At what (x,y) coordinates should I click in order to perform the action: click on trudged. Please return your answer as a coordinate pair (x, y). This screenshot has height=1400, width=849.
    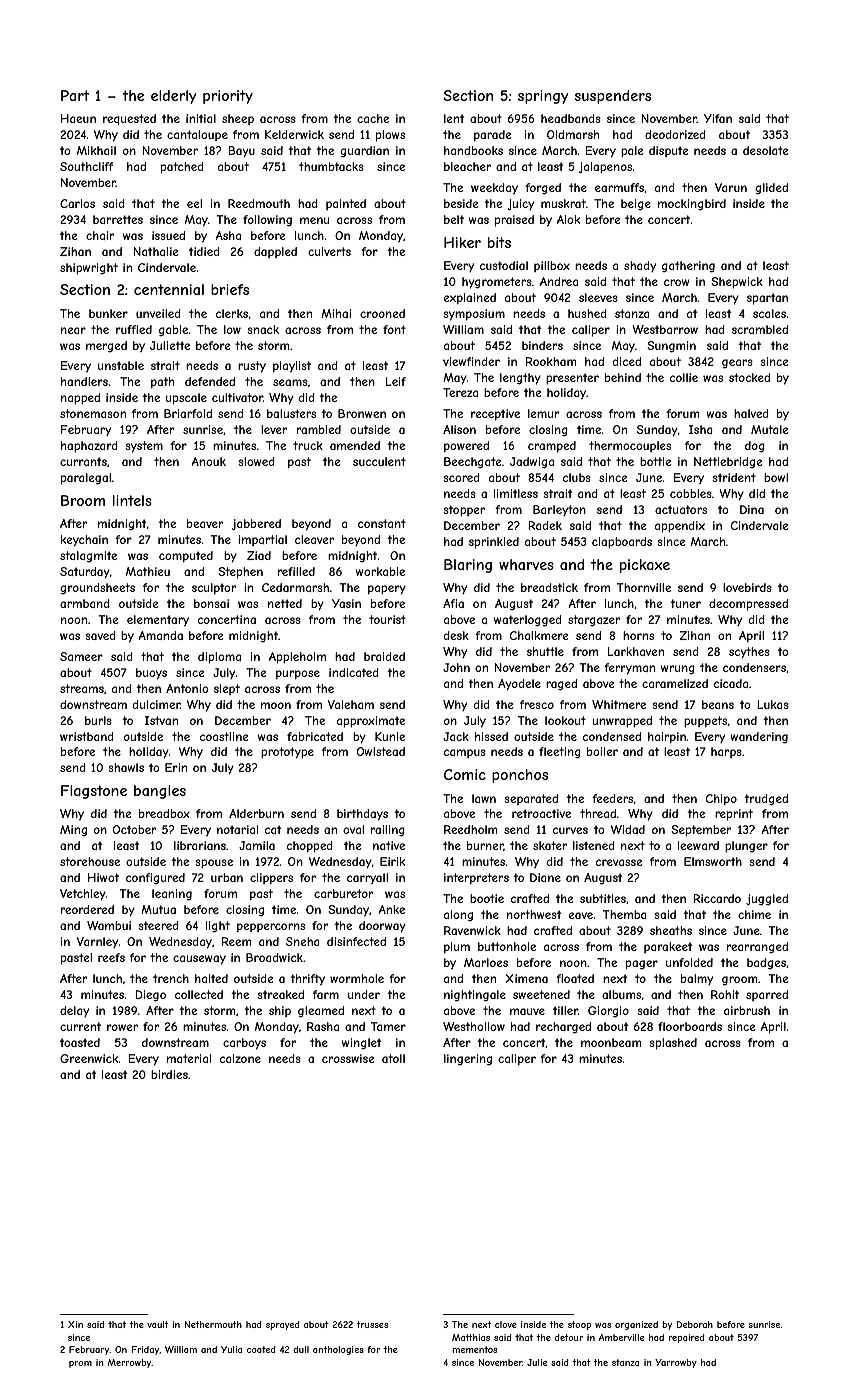
    Looking at the image, I should click on (766, 800).
